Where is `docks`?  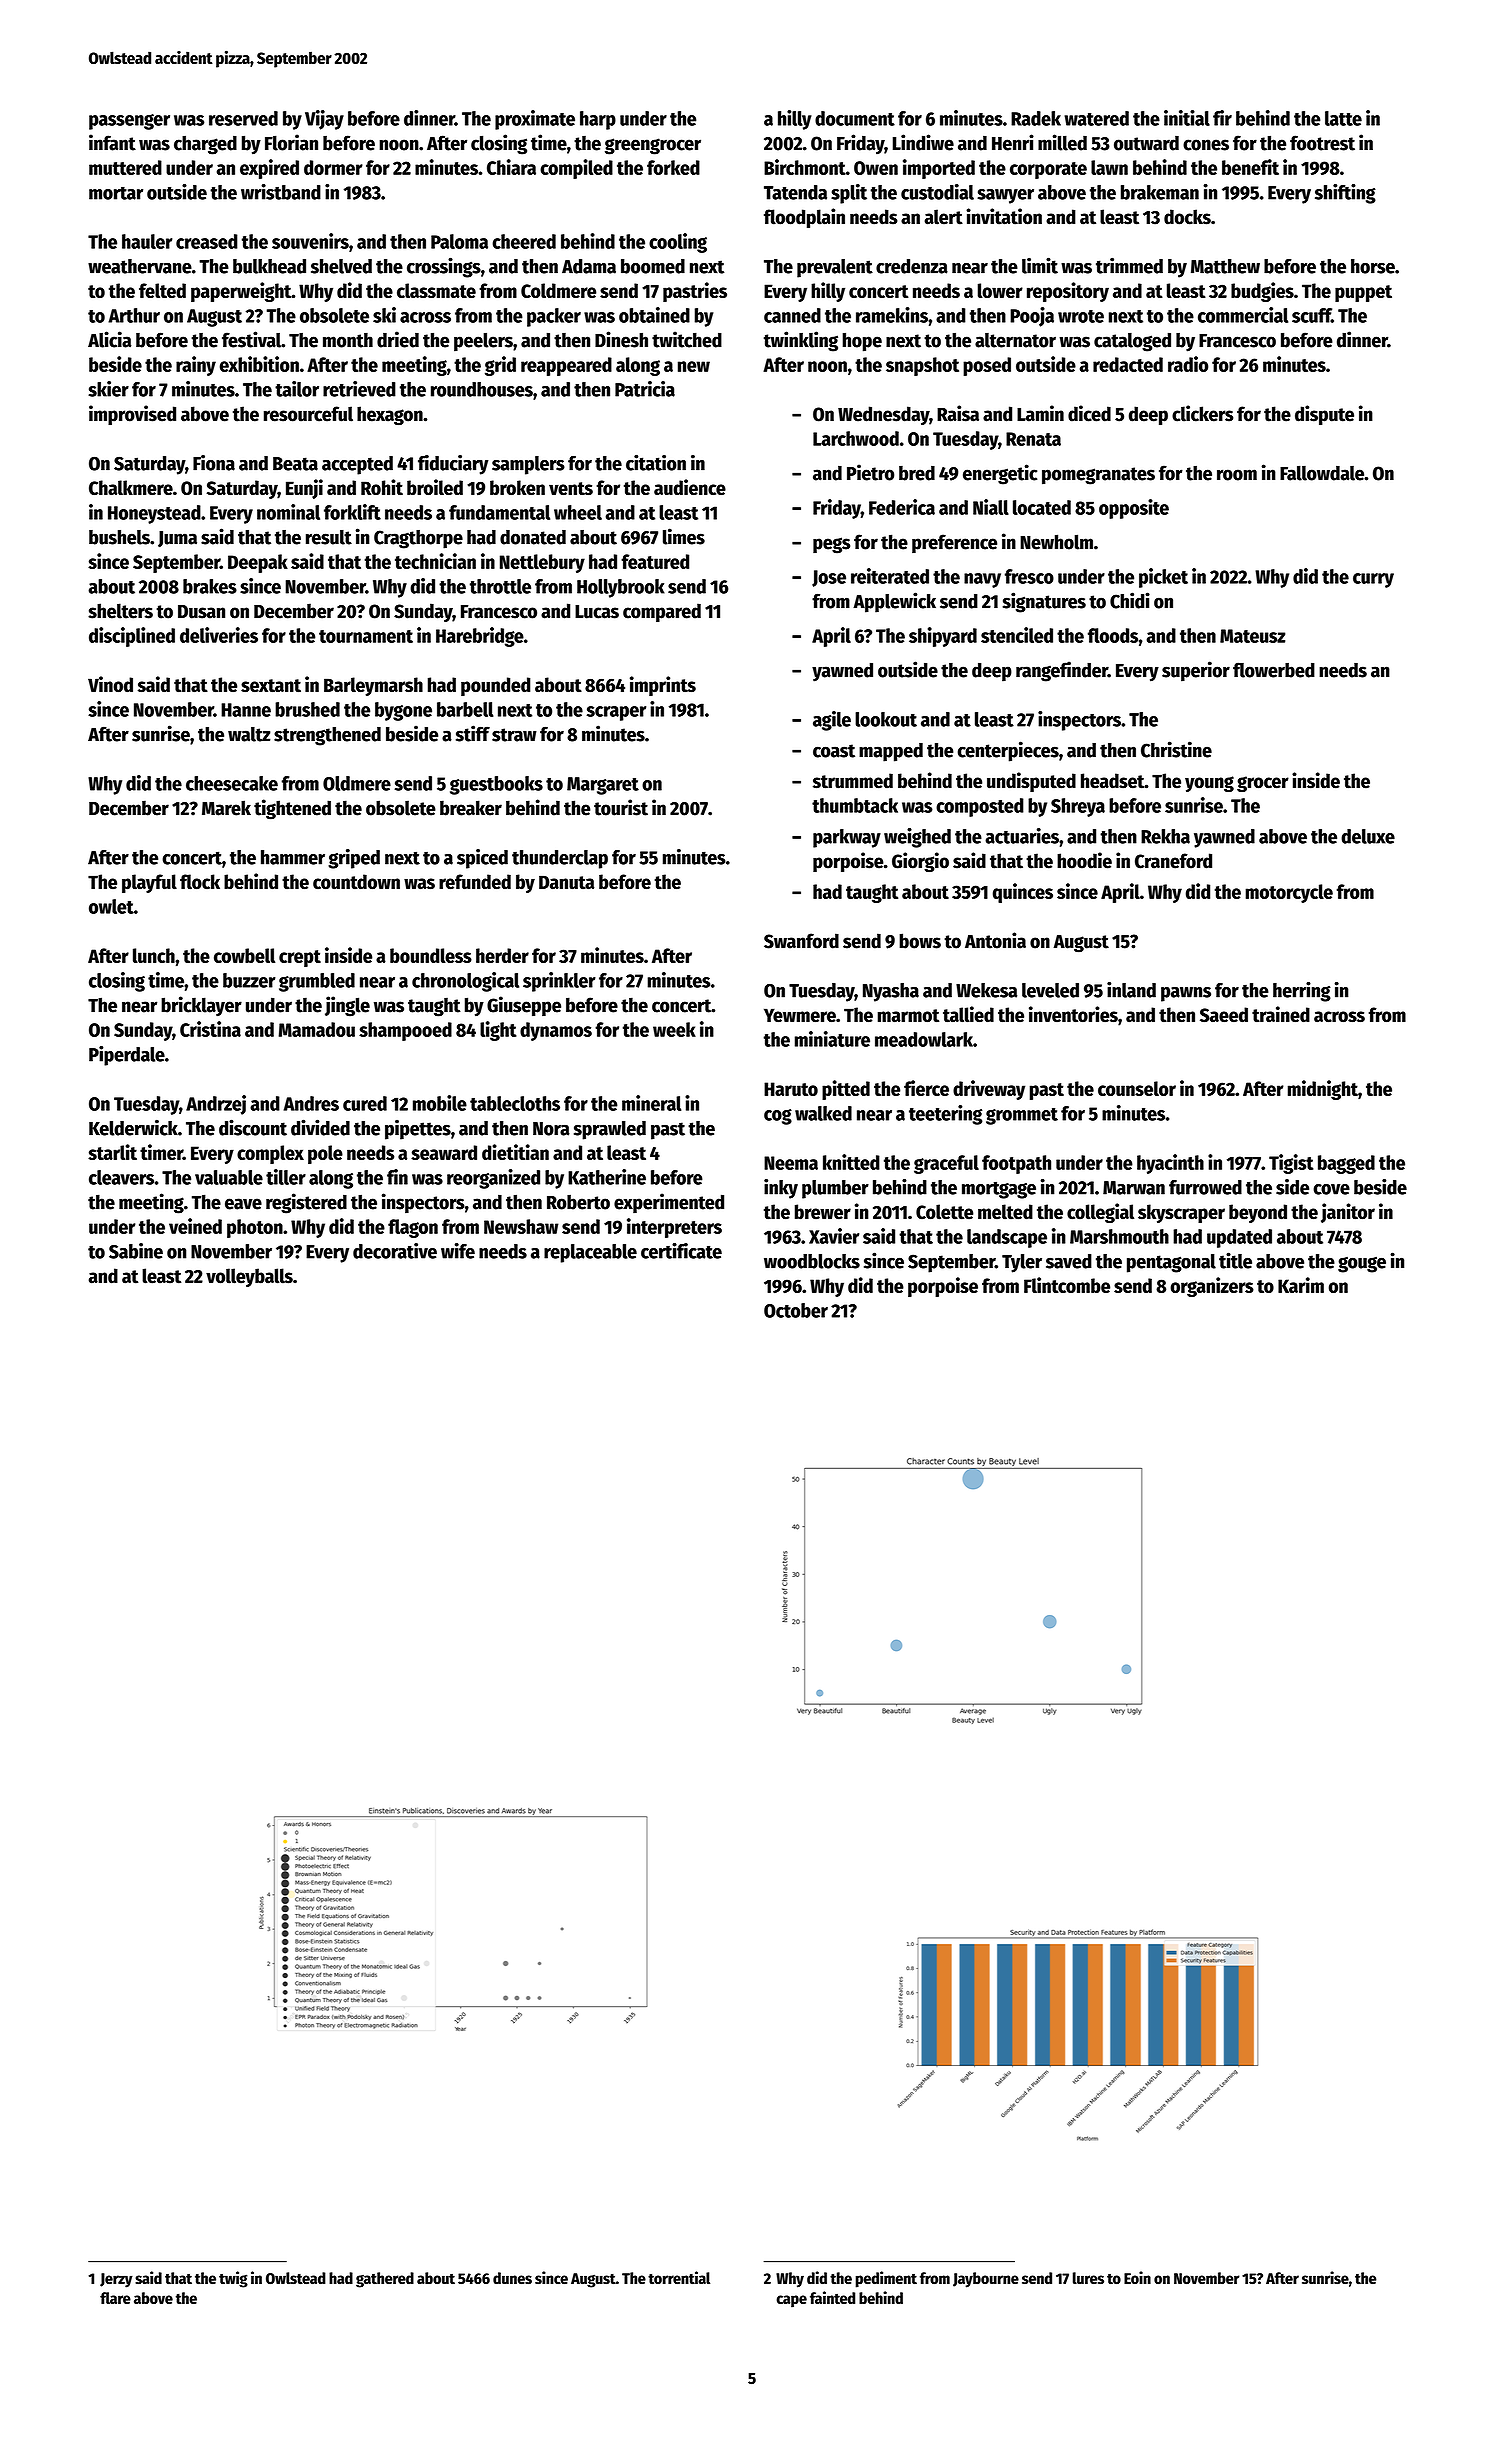 docks is located at coordinates (1187, 217).
